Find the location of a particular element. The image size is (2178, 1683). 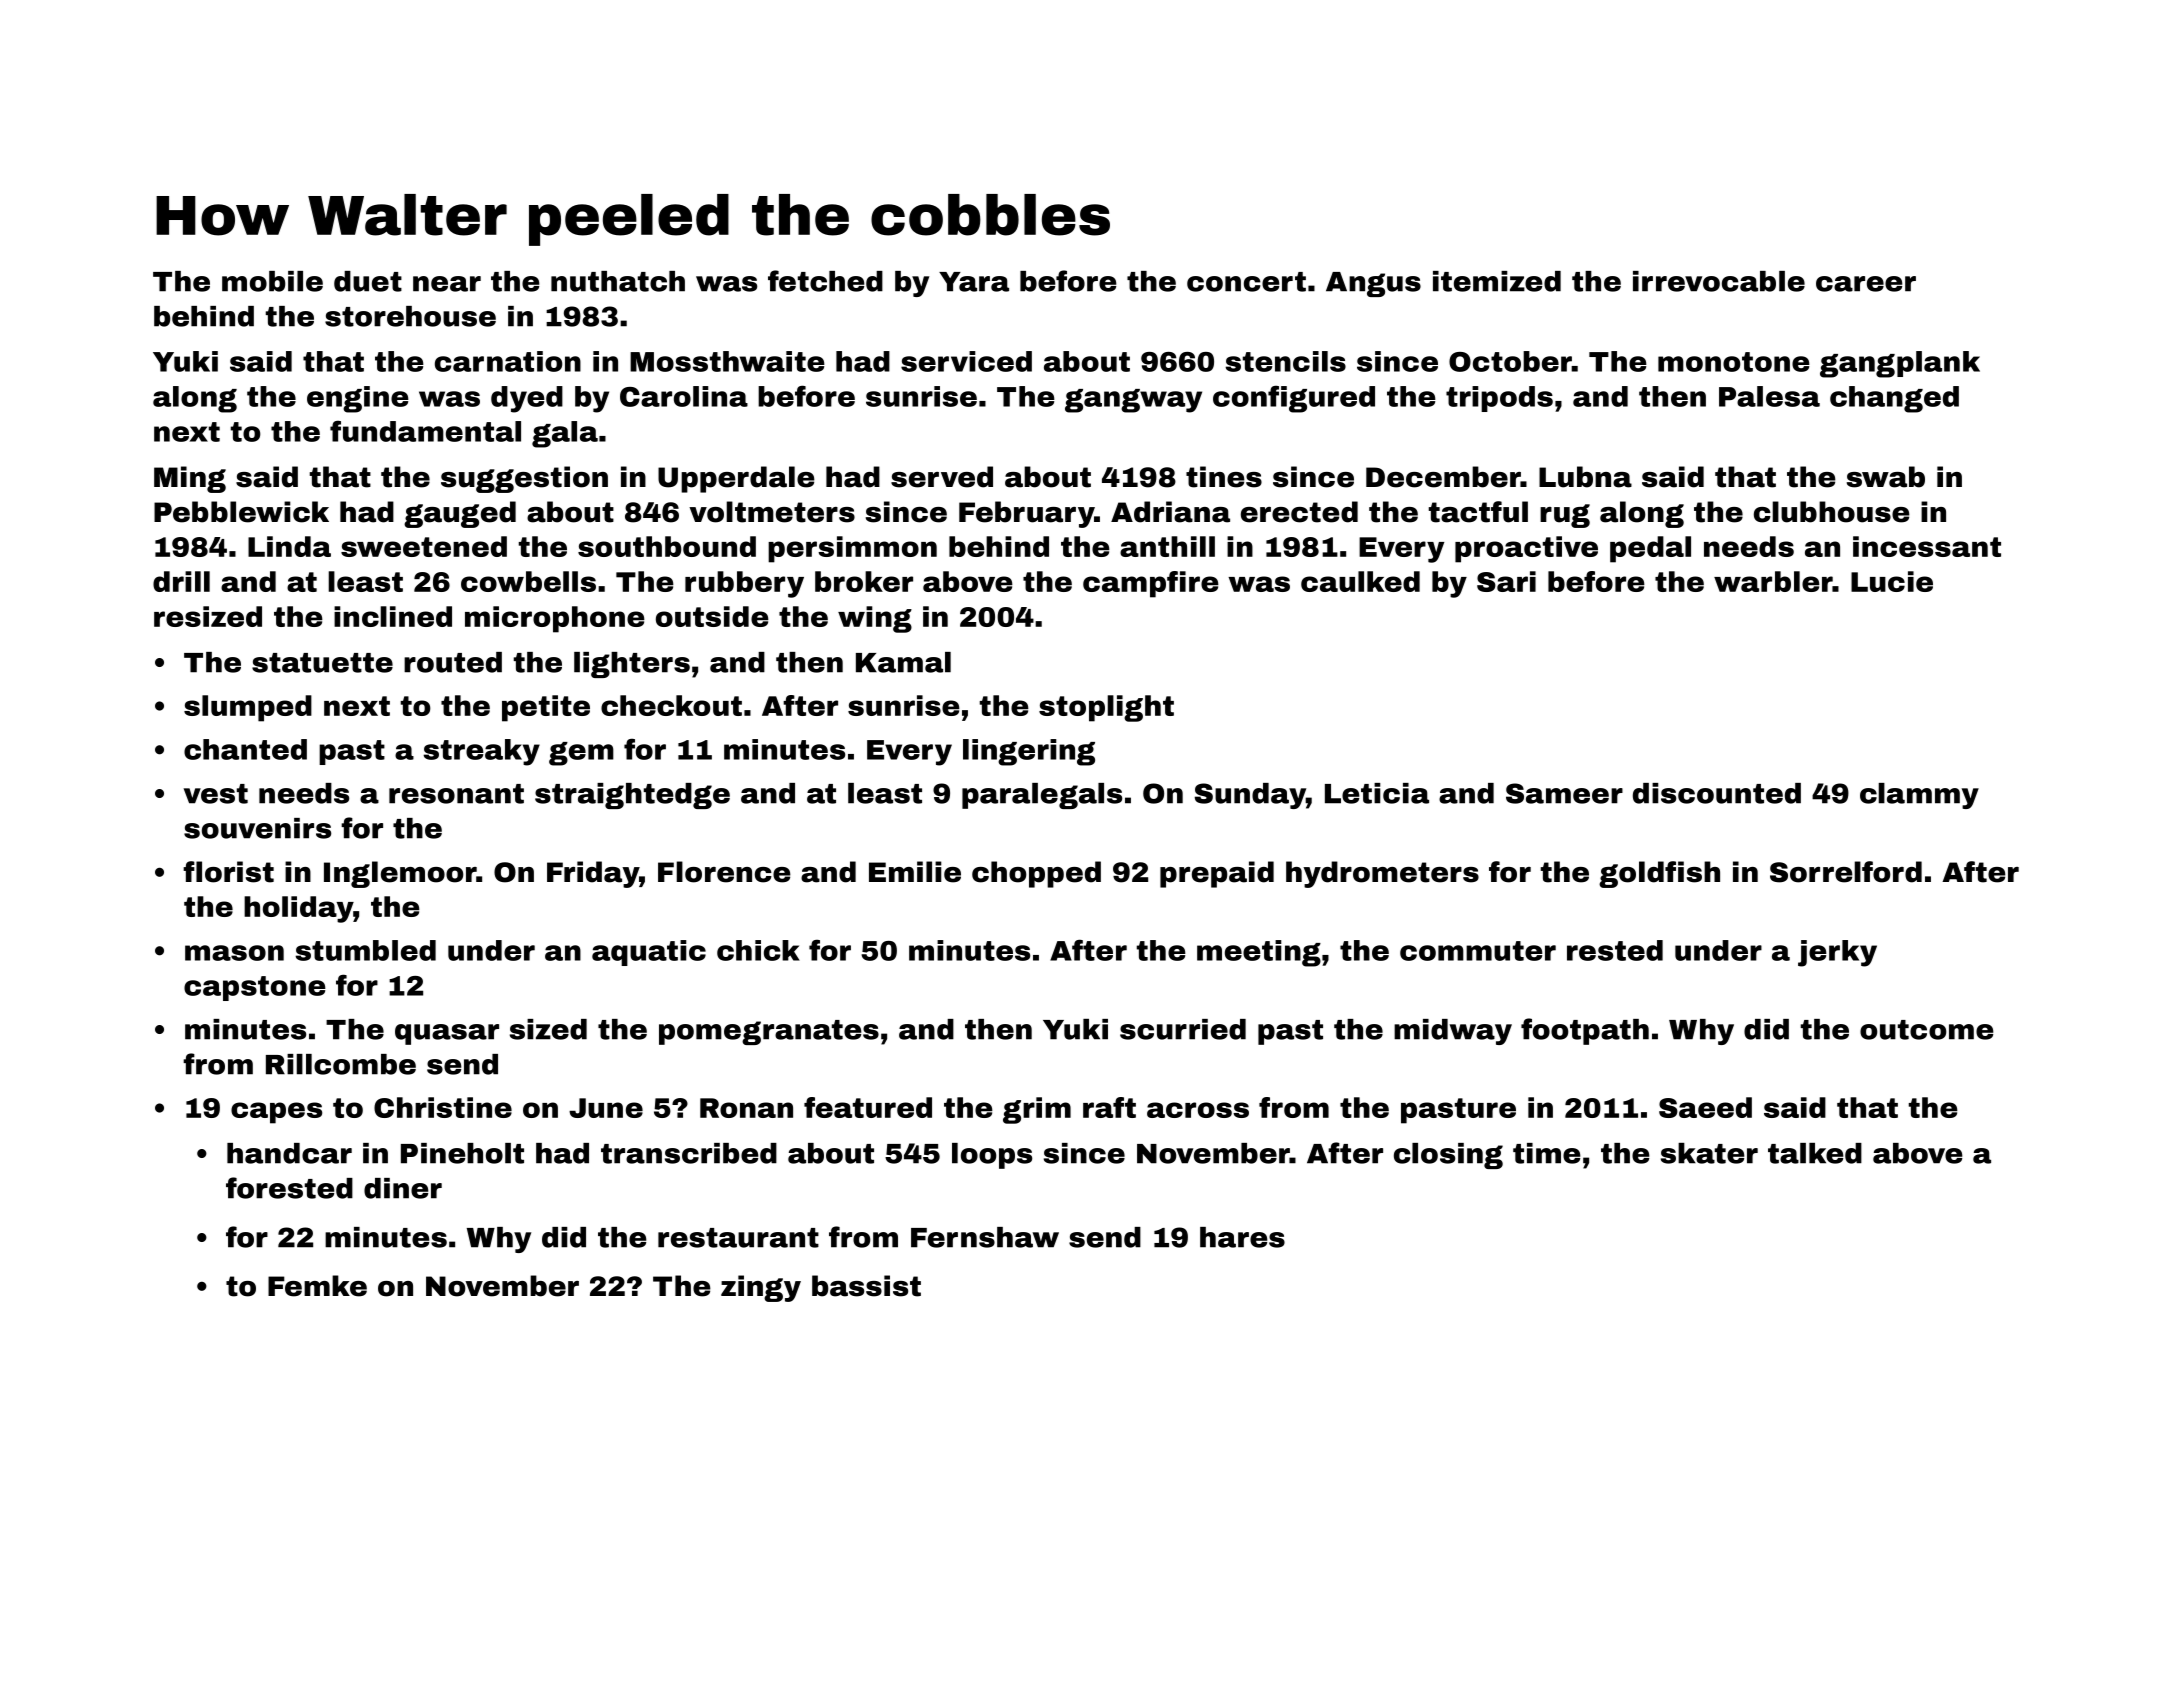

Lucie is located at coordinates (1892, 581).
